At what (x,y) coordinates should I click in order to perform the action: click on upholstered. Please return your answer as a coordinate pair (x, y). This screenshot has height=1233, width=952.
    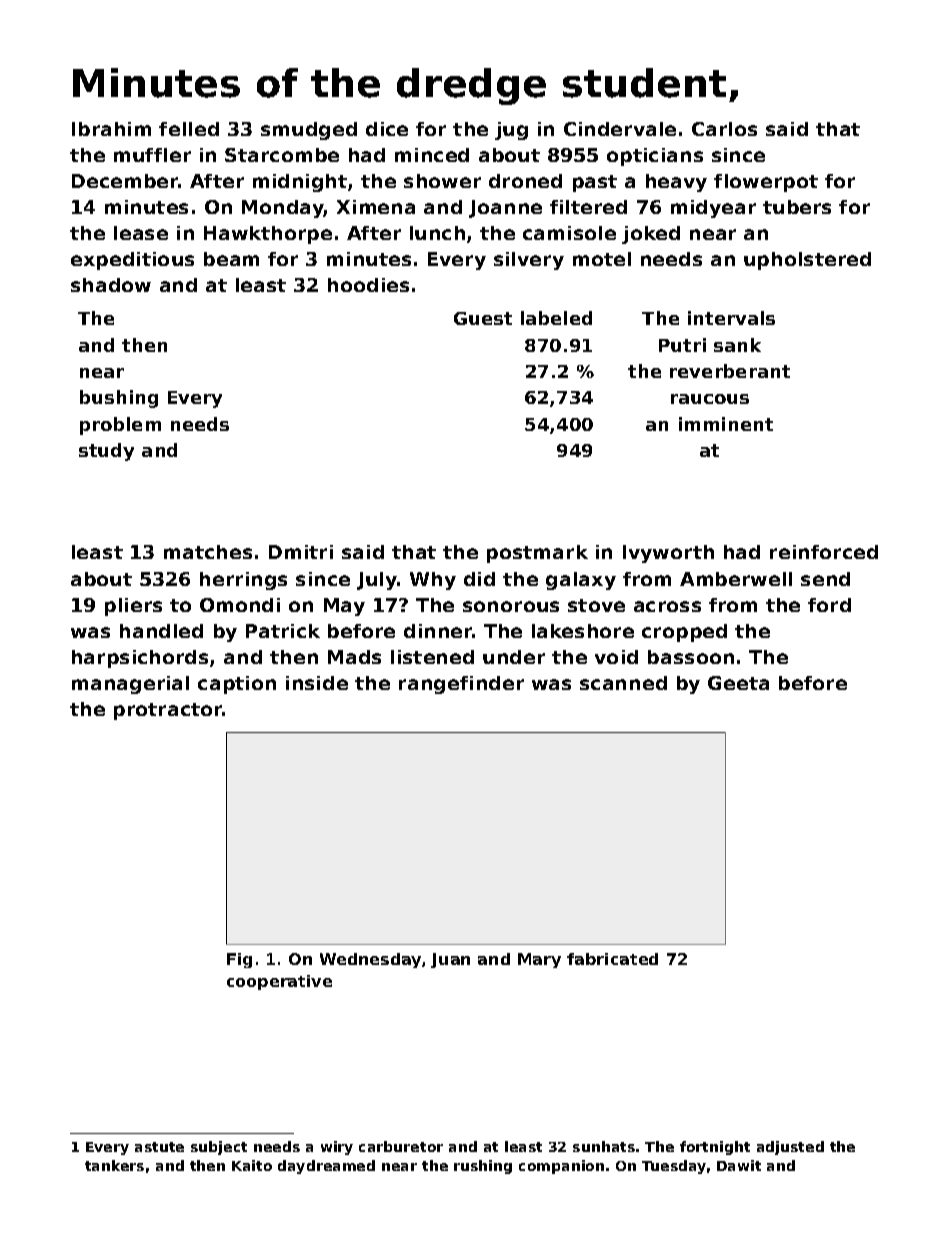
    Looking at the image, I should click on (807, 261).
